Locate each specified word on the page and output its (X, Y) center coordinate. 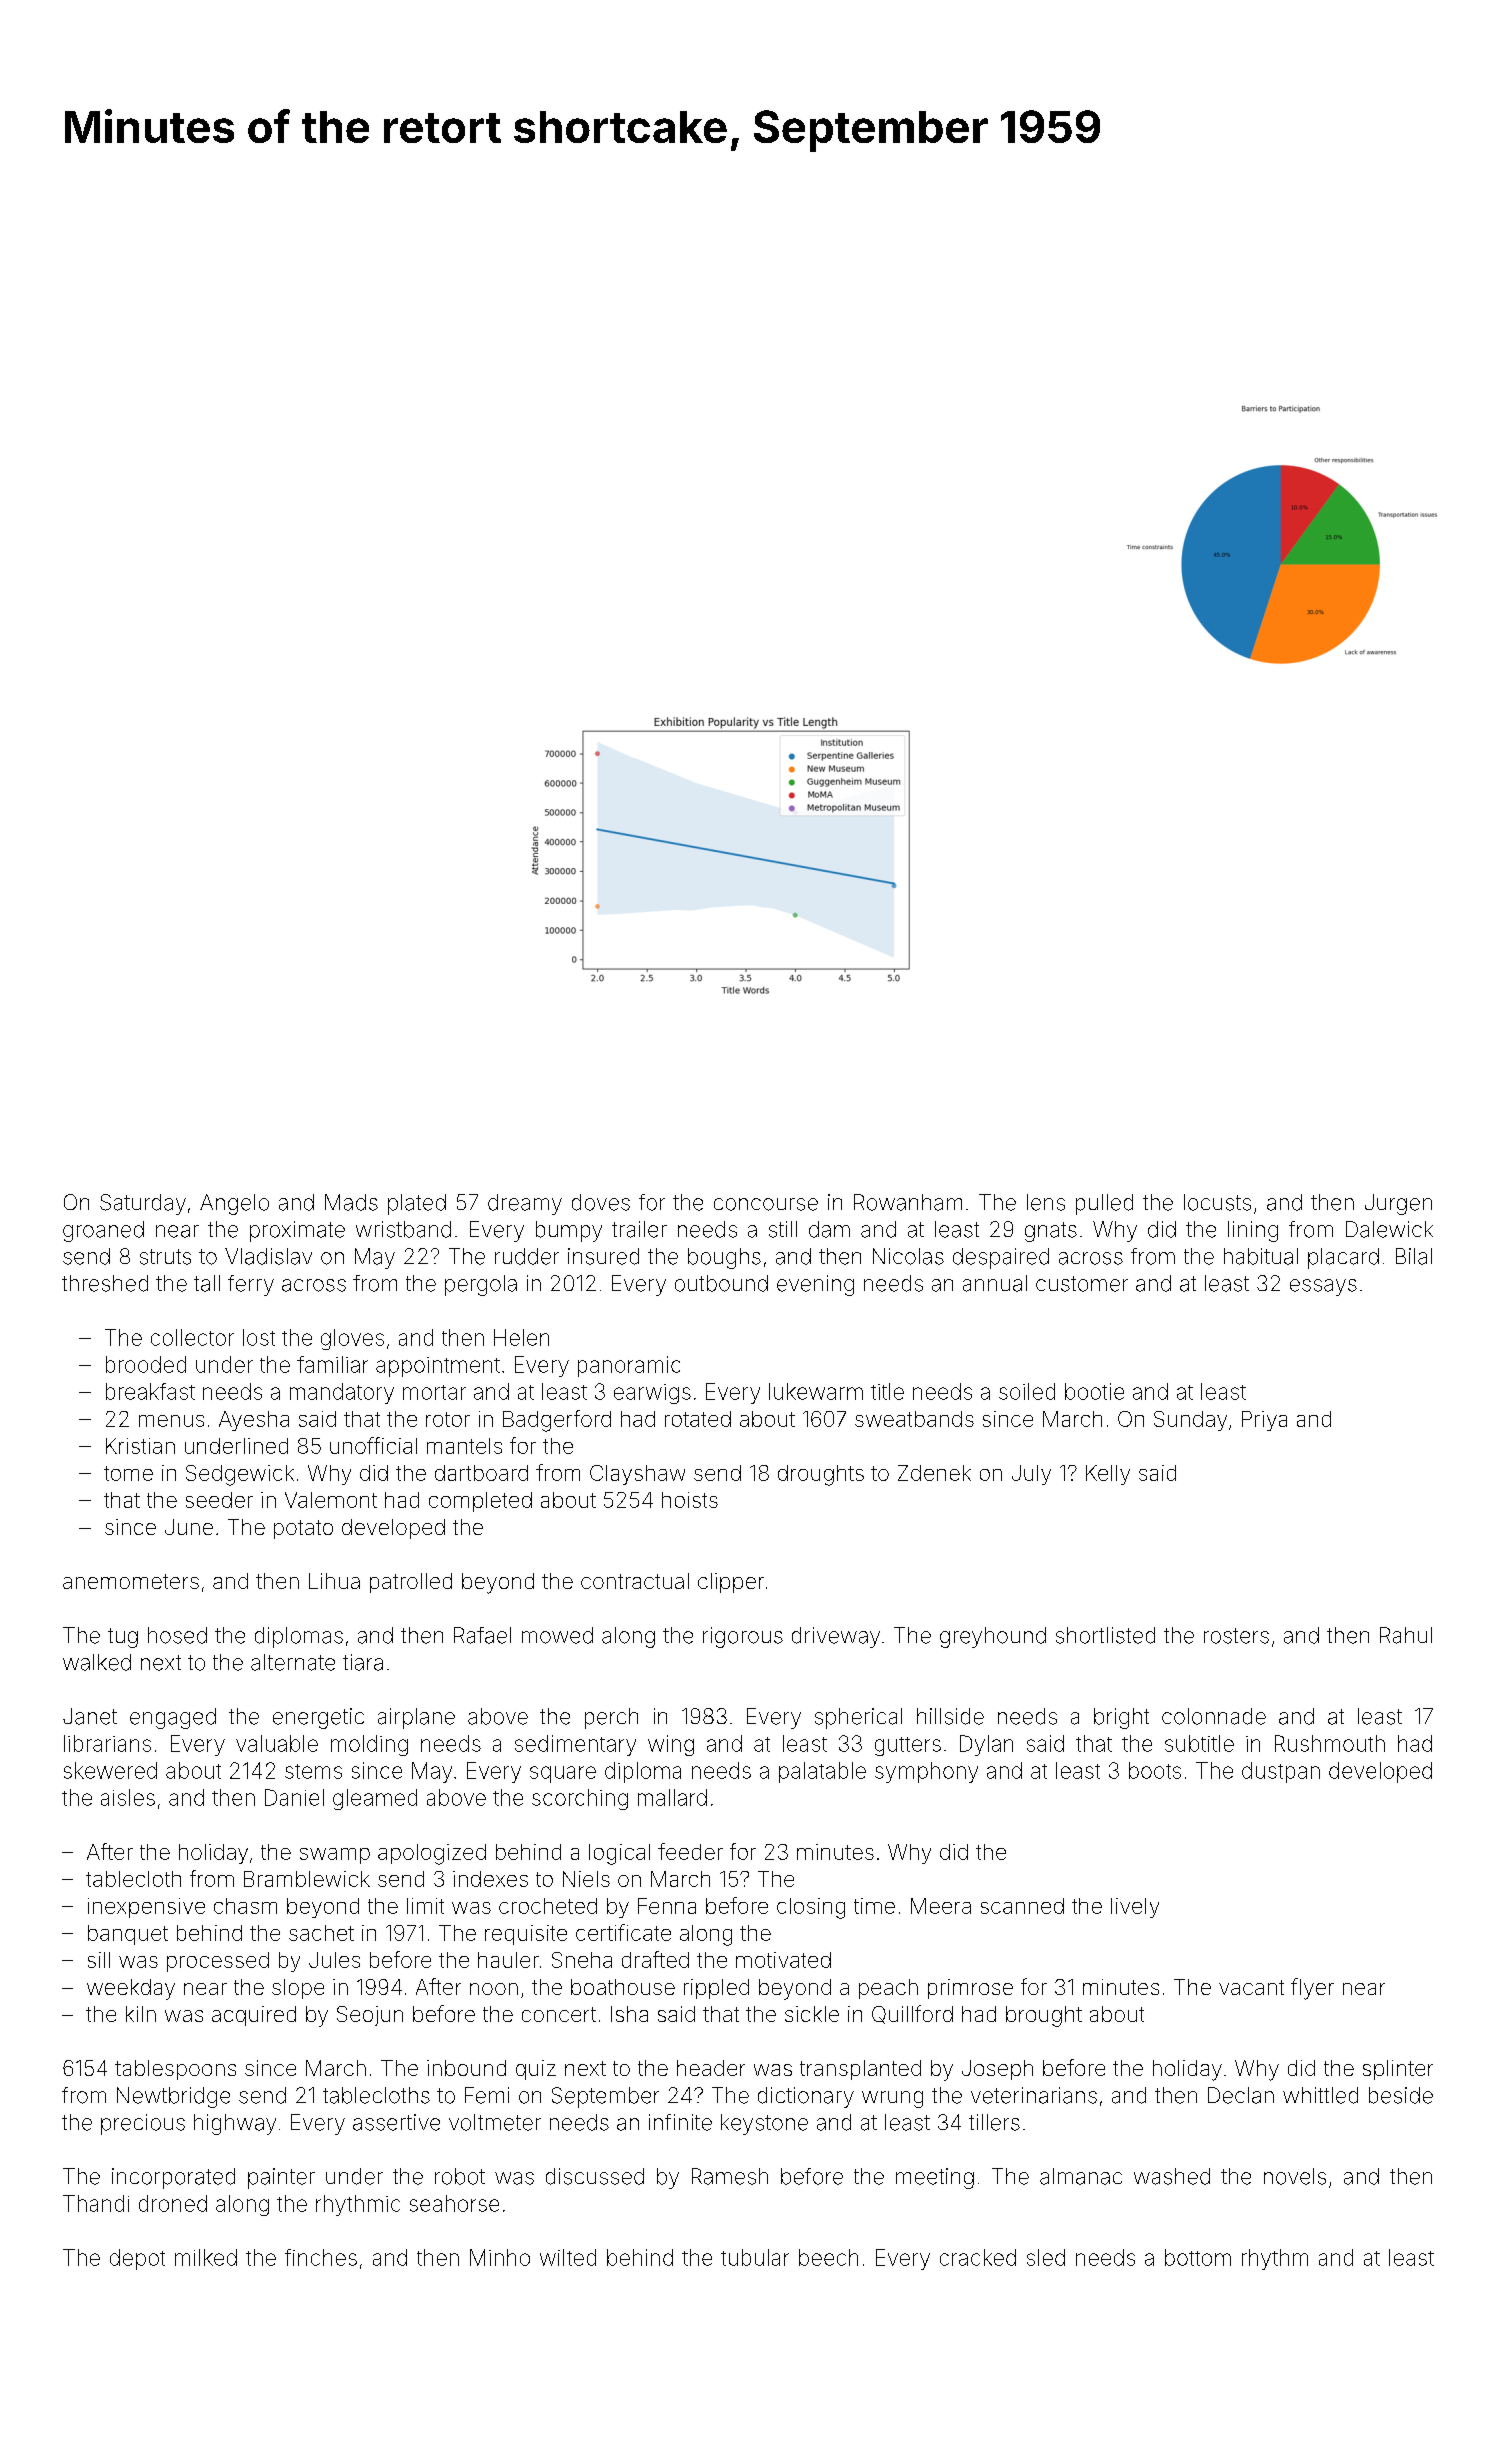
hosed (177, 1635)
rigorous (743, 1637)
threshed (105, 1283)
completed (480, 1502)
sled (1046, 2257)
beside (1401, 2095)
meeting (935, 2178)
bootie (1094, 1391)
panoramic (629, 1366)
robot (460, 2176)
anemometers (131, 1581)
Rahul (1406, 1635)
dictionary (806, 2097)
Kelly (1108, 1475)
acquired (254, 2016)
